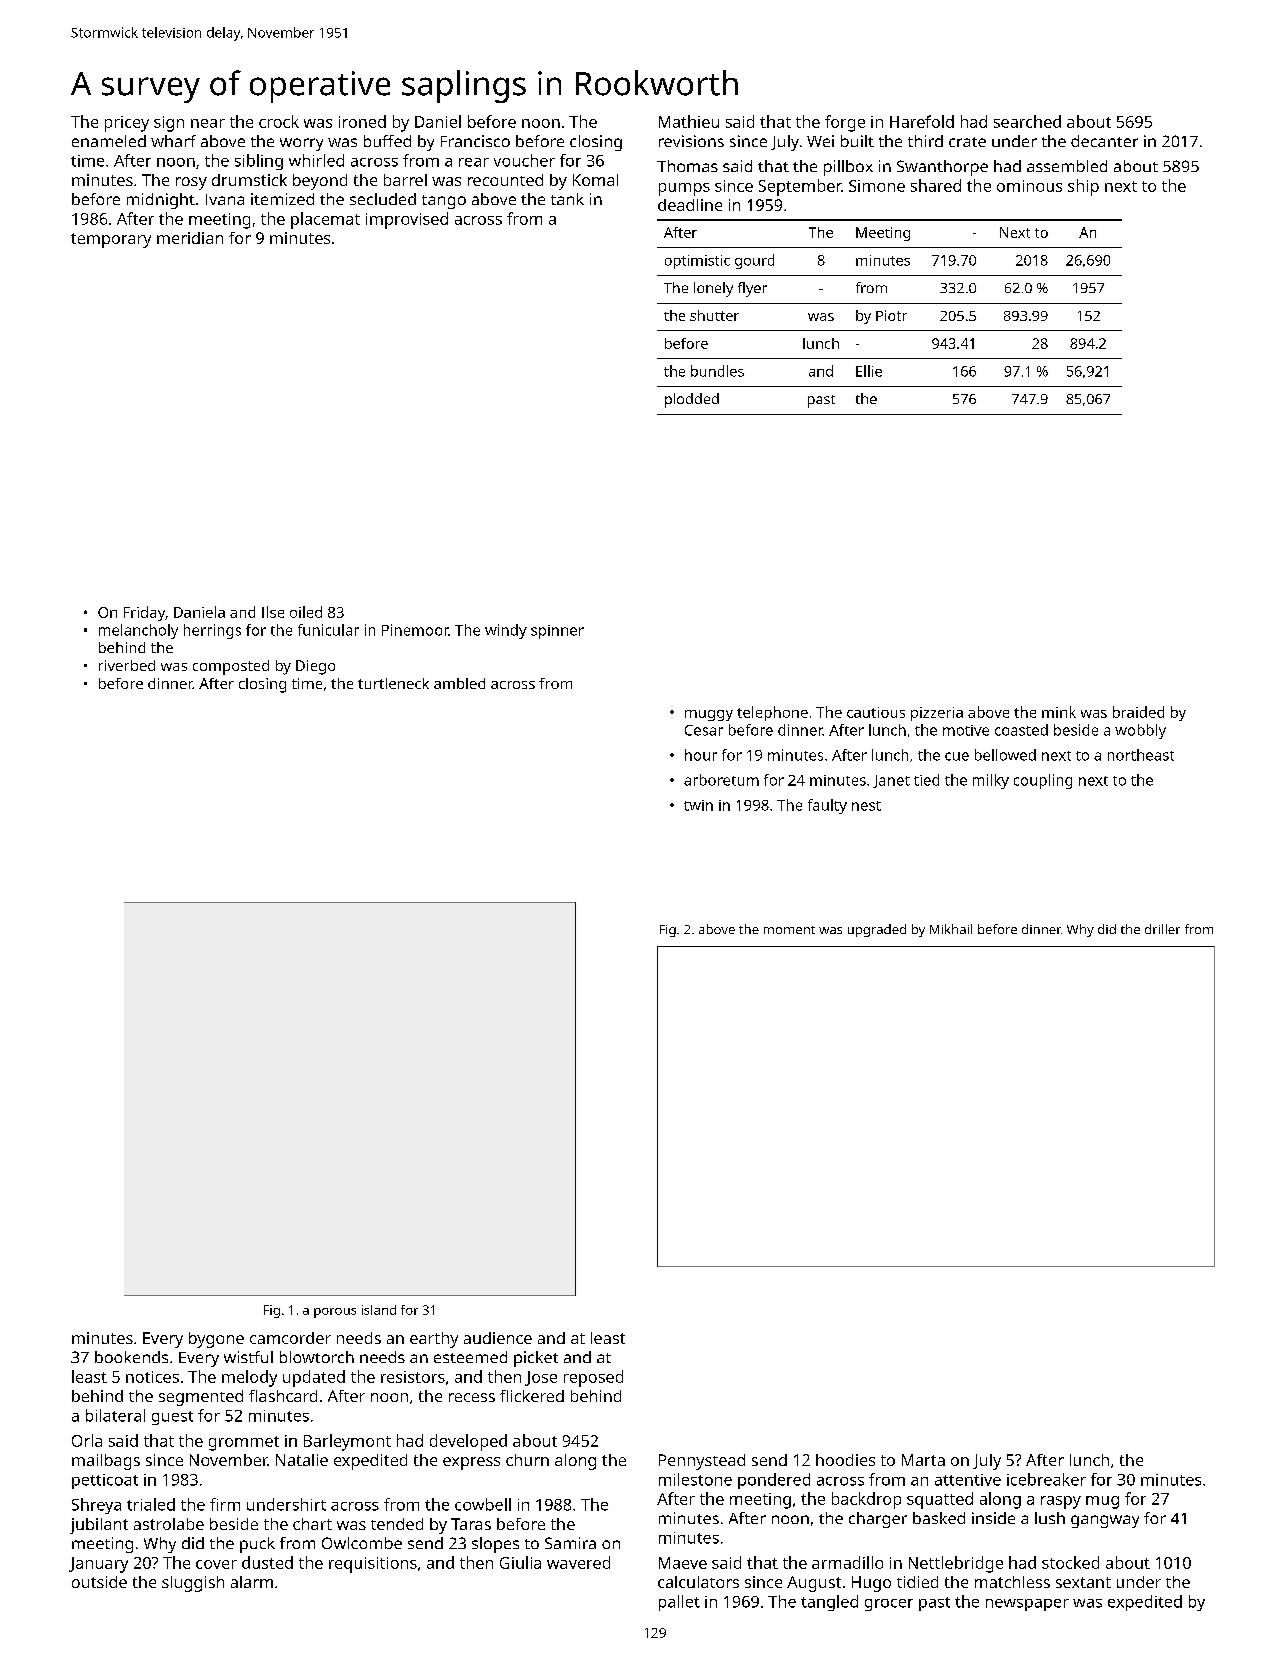 This page has height=1664, width=1286. Describe the element at coordinates (820, 141) in the page. I see `Wei` at that location.
